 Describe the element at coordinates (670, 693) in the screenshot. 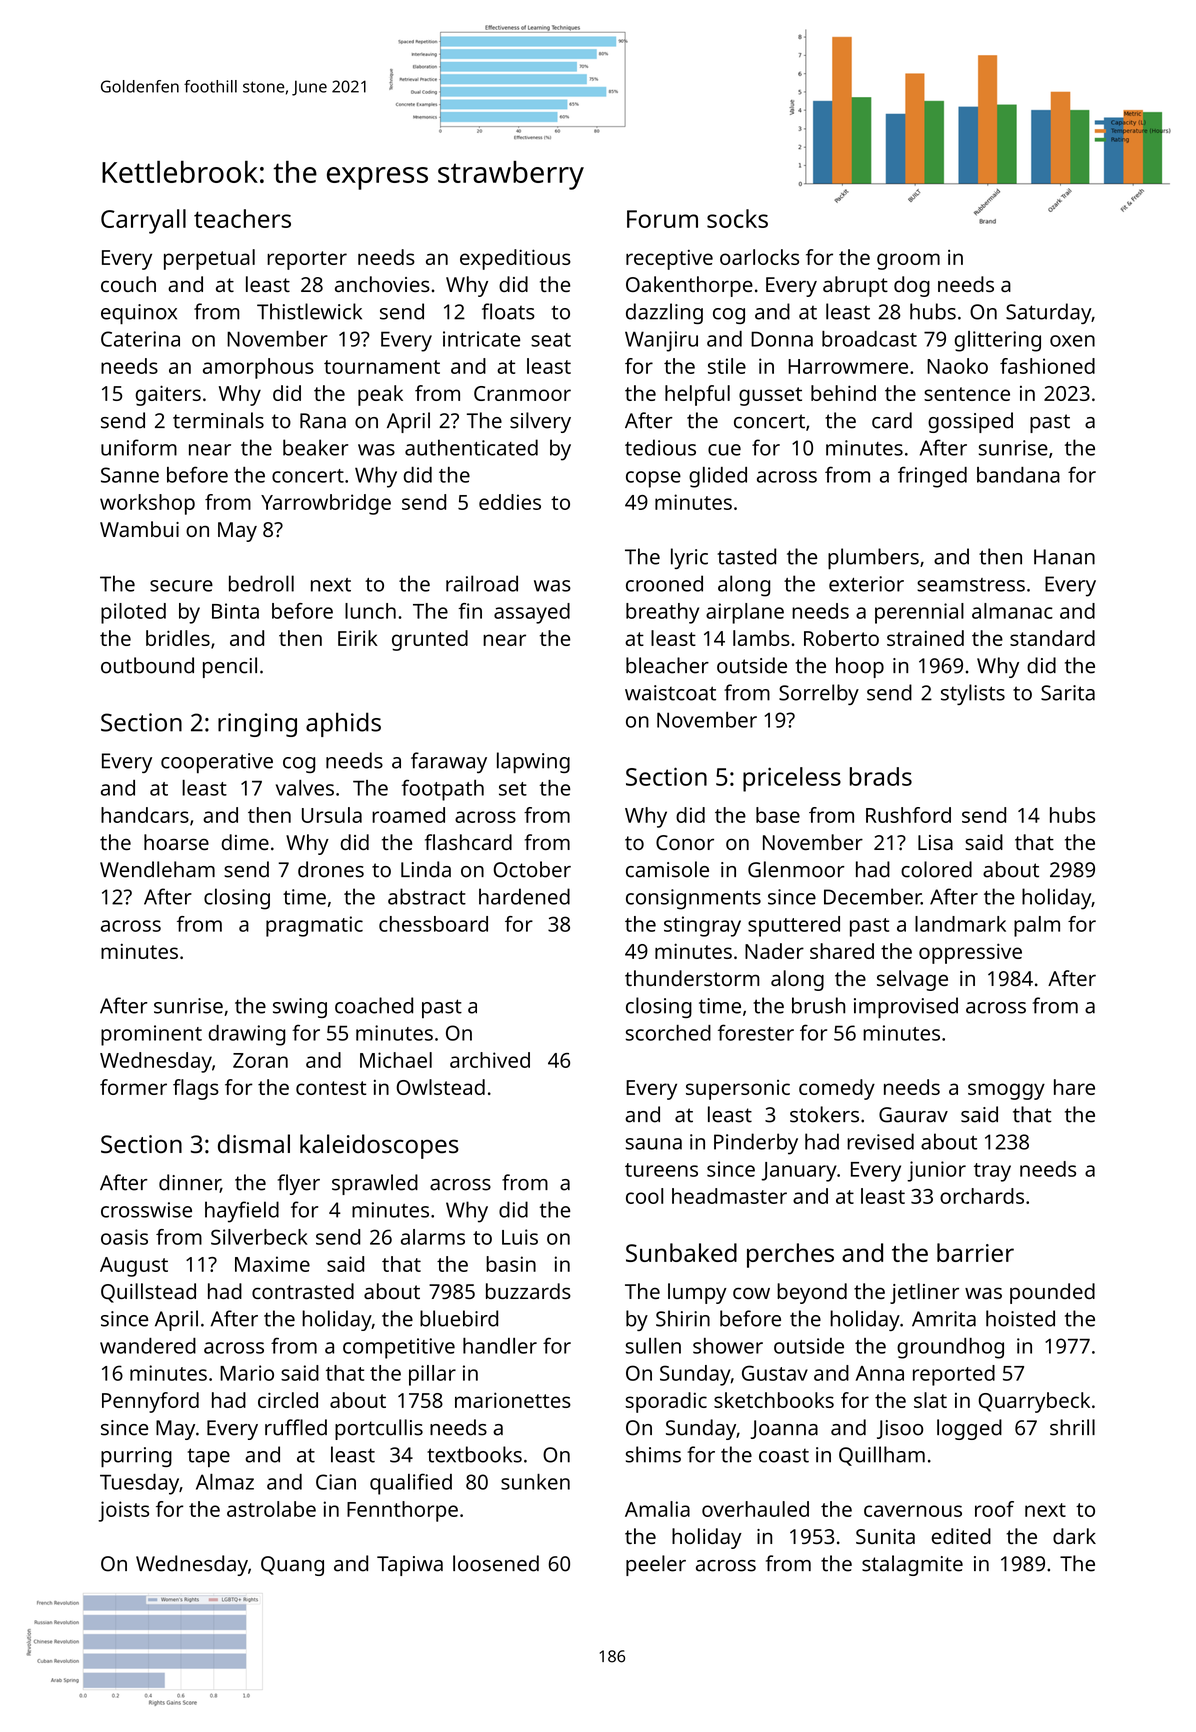

I see `waistcoat` at that location.
